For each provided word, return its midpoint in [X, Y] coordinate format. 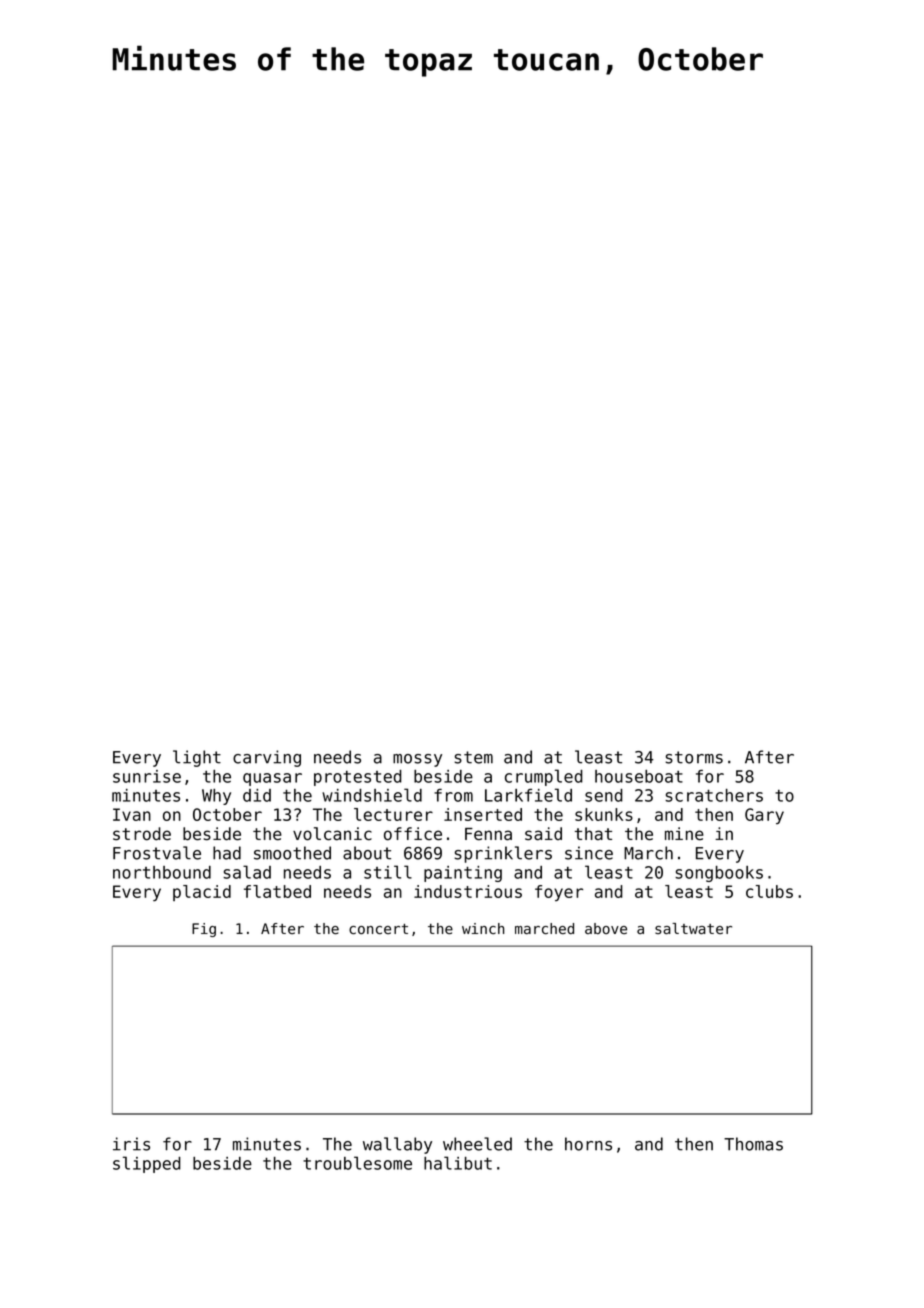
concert [378, 929]
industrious [468, 891]
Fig [204, 930]
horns [588, 1144]
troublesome [357, 1163]
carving [267, 758]
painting [463, 874]
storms [694, 757]
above [606, 928]
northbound [162, 872]
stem [473, 757]
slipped [147, 1164]
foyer [559, 893]
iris [131, 1144]
